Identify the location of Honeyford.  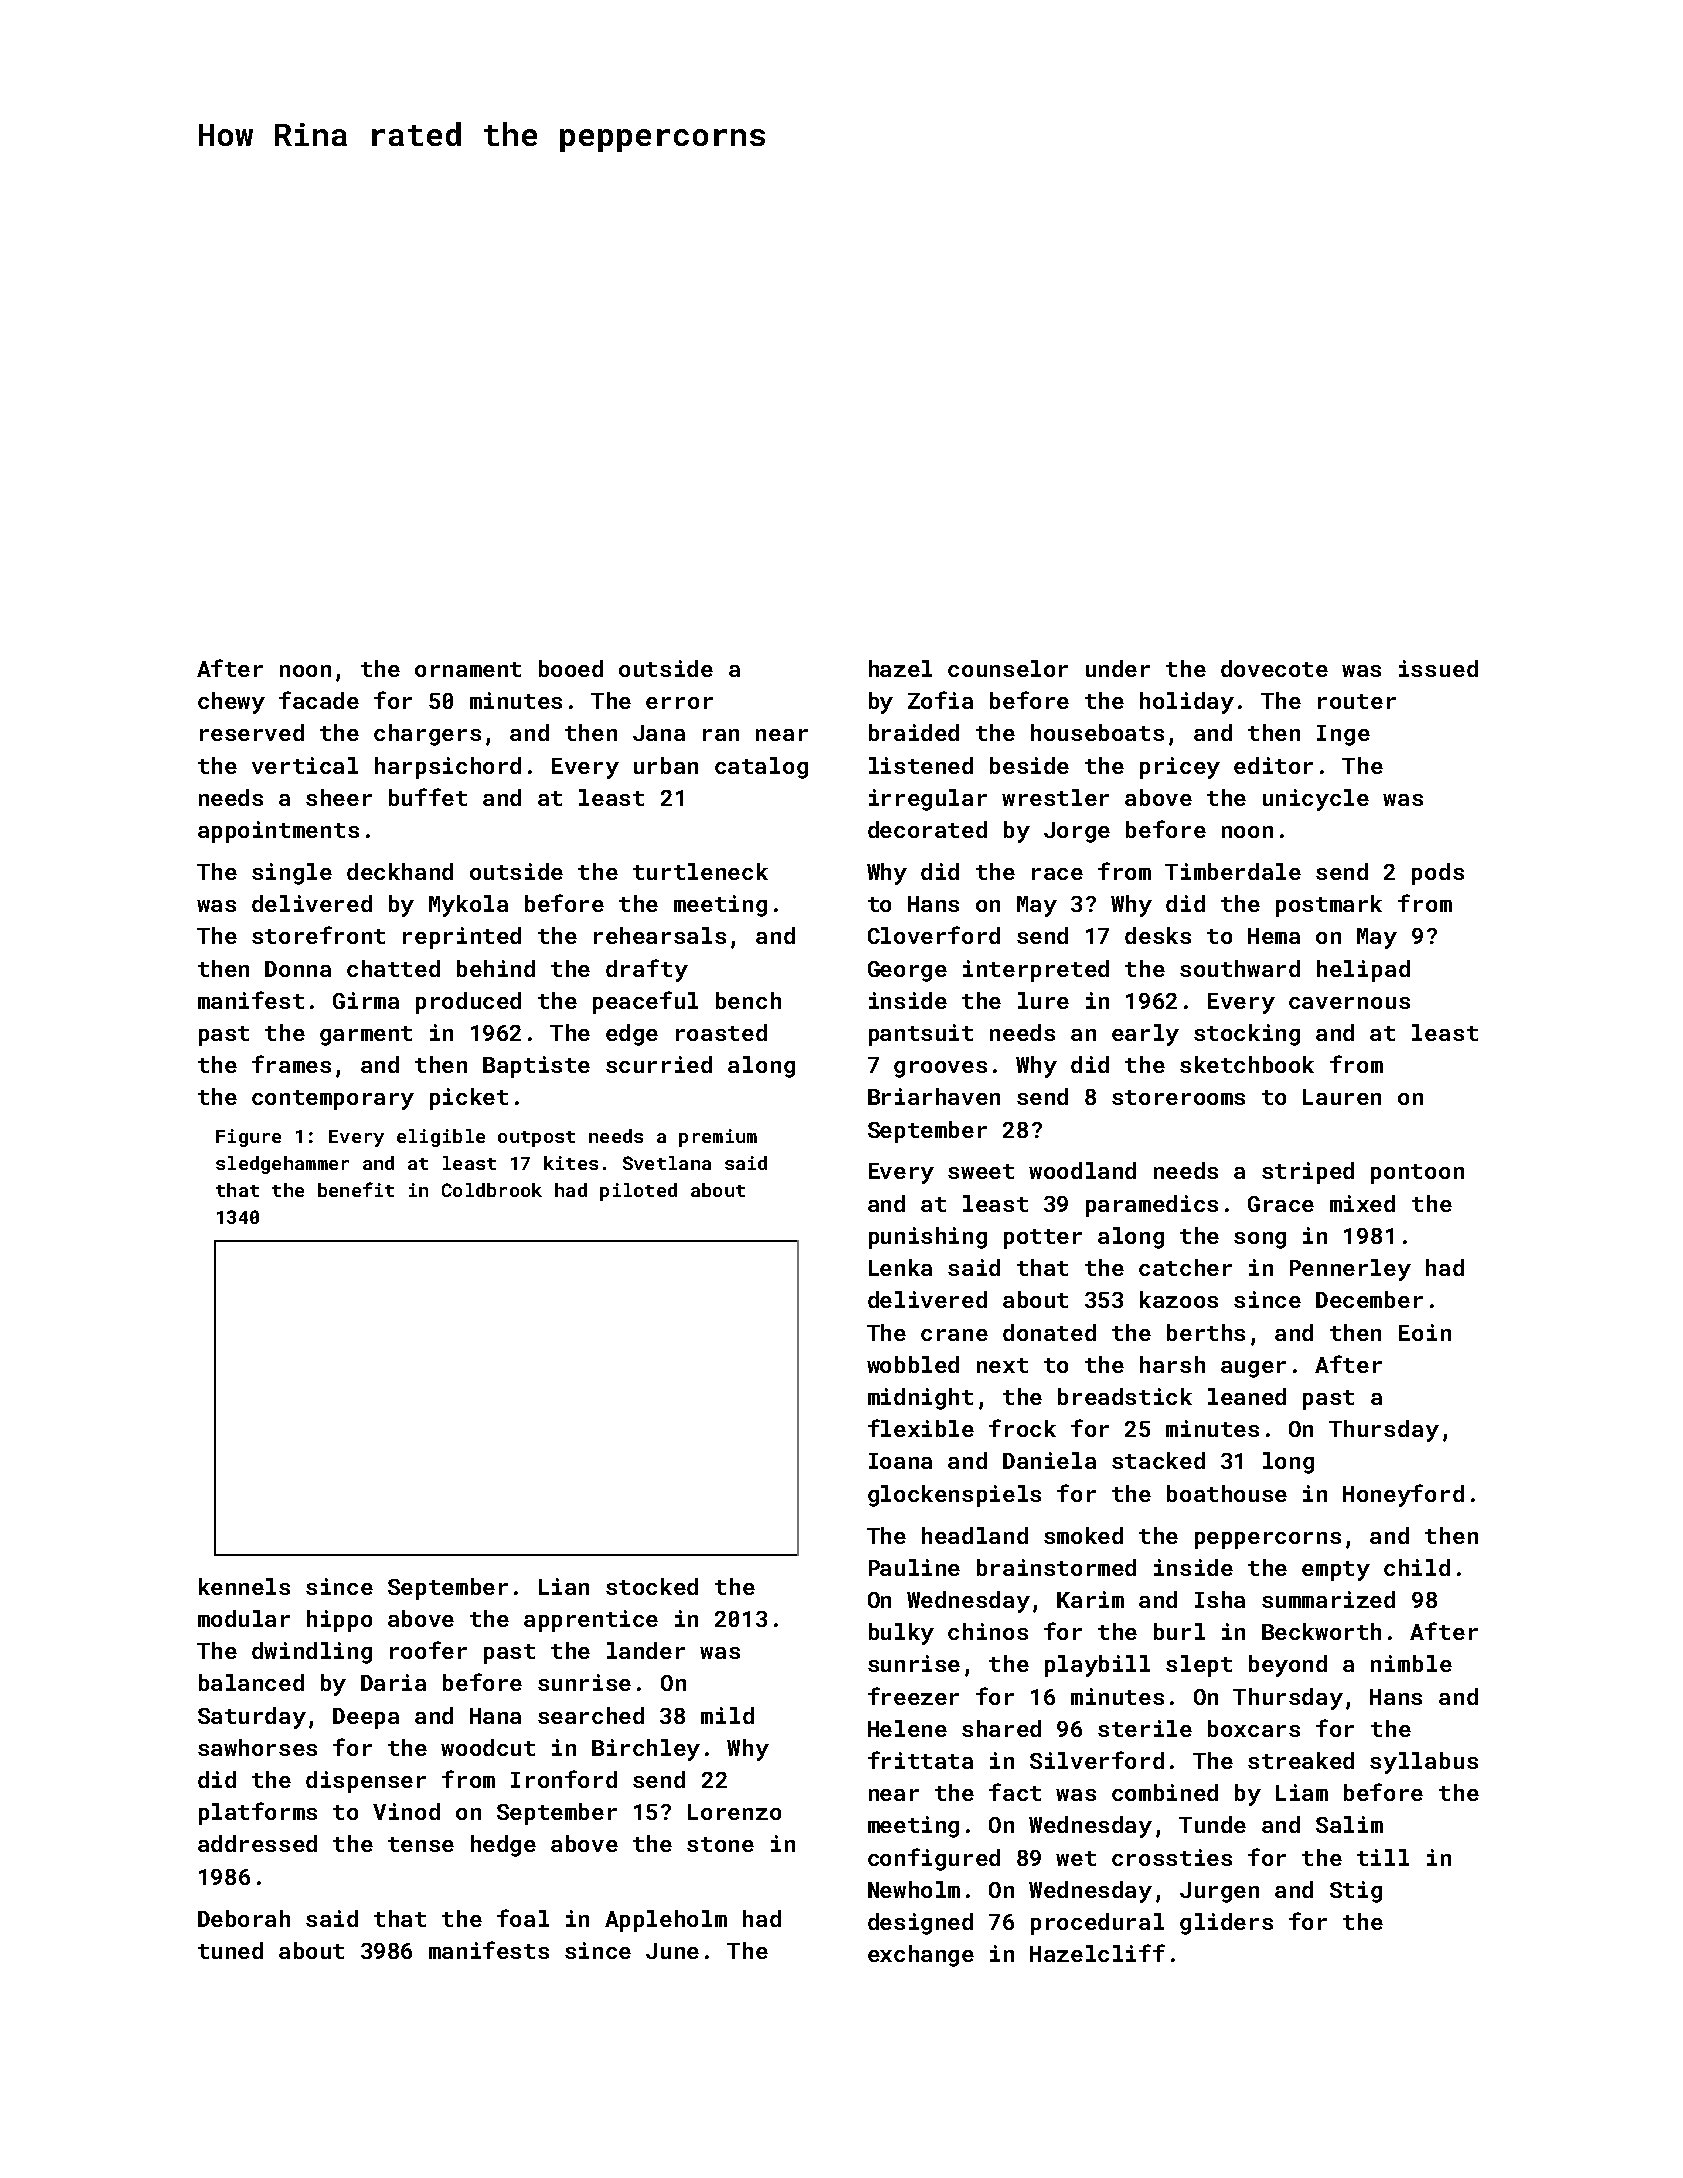
(1403, 1495).
